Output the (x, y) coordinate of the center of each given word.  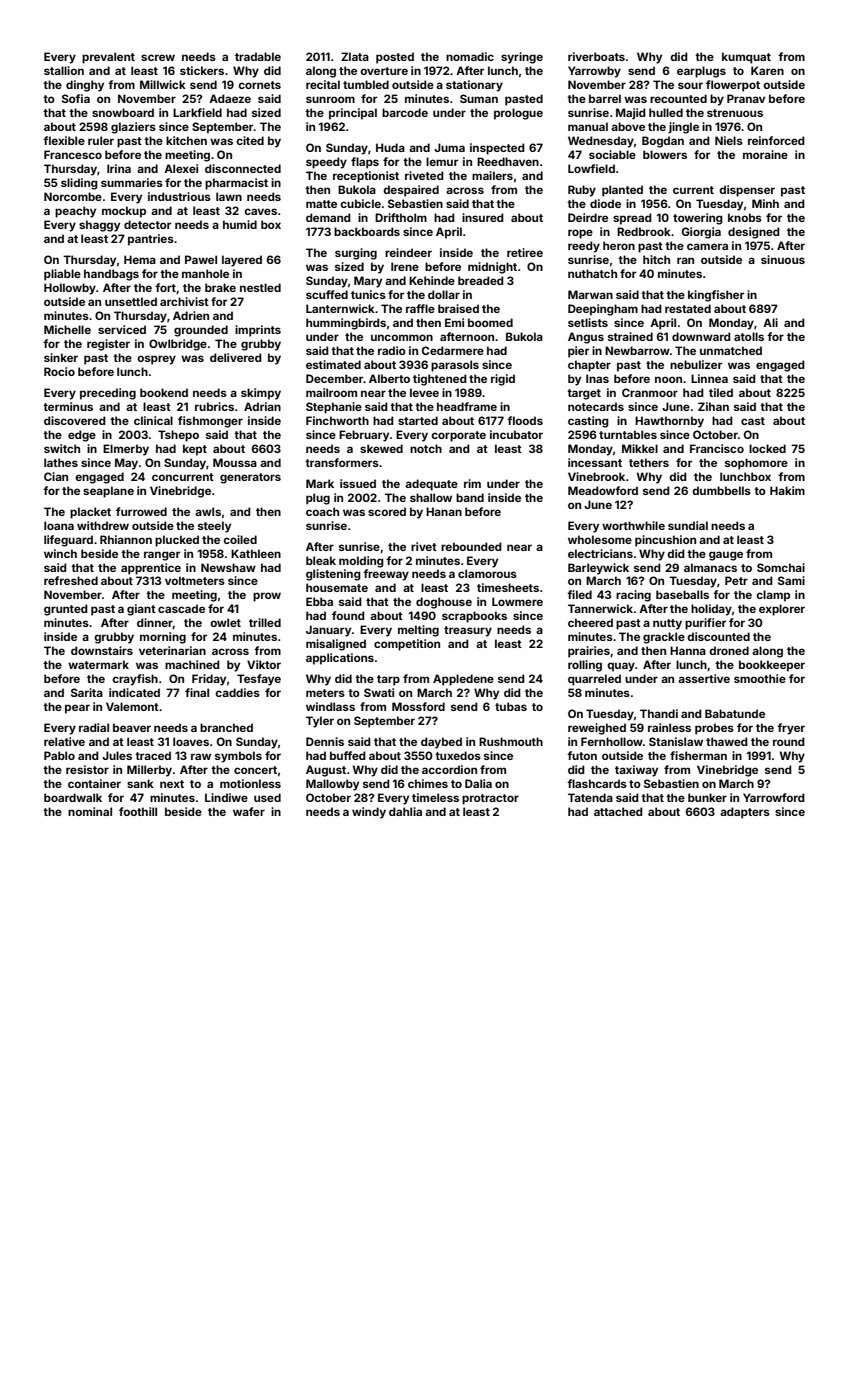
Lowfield (591, 168)
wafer (249, 811)
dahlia (405, 811)
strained (630, 336)
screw (158, 57)
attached (618, 811)
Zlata (355, 56)
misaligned (336, 645)
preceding (108, 394)
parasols (455, 366)
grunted (66, 610)
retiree (525, 252)
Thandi (659, 713)
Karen (767, 70)
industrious (179, 196)
